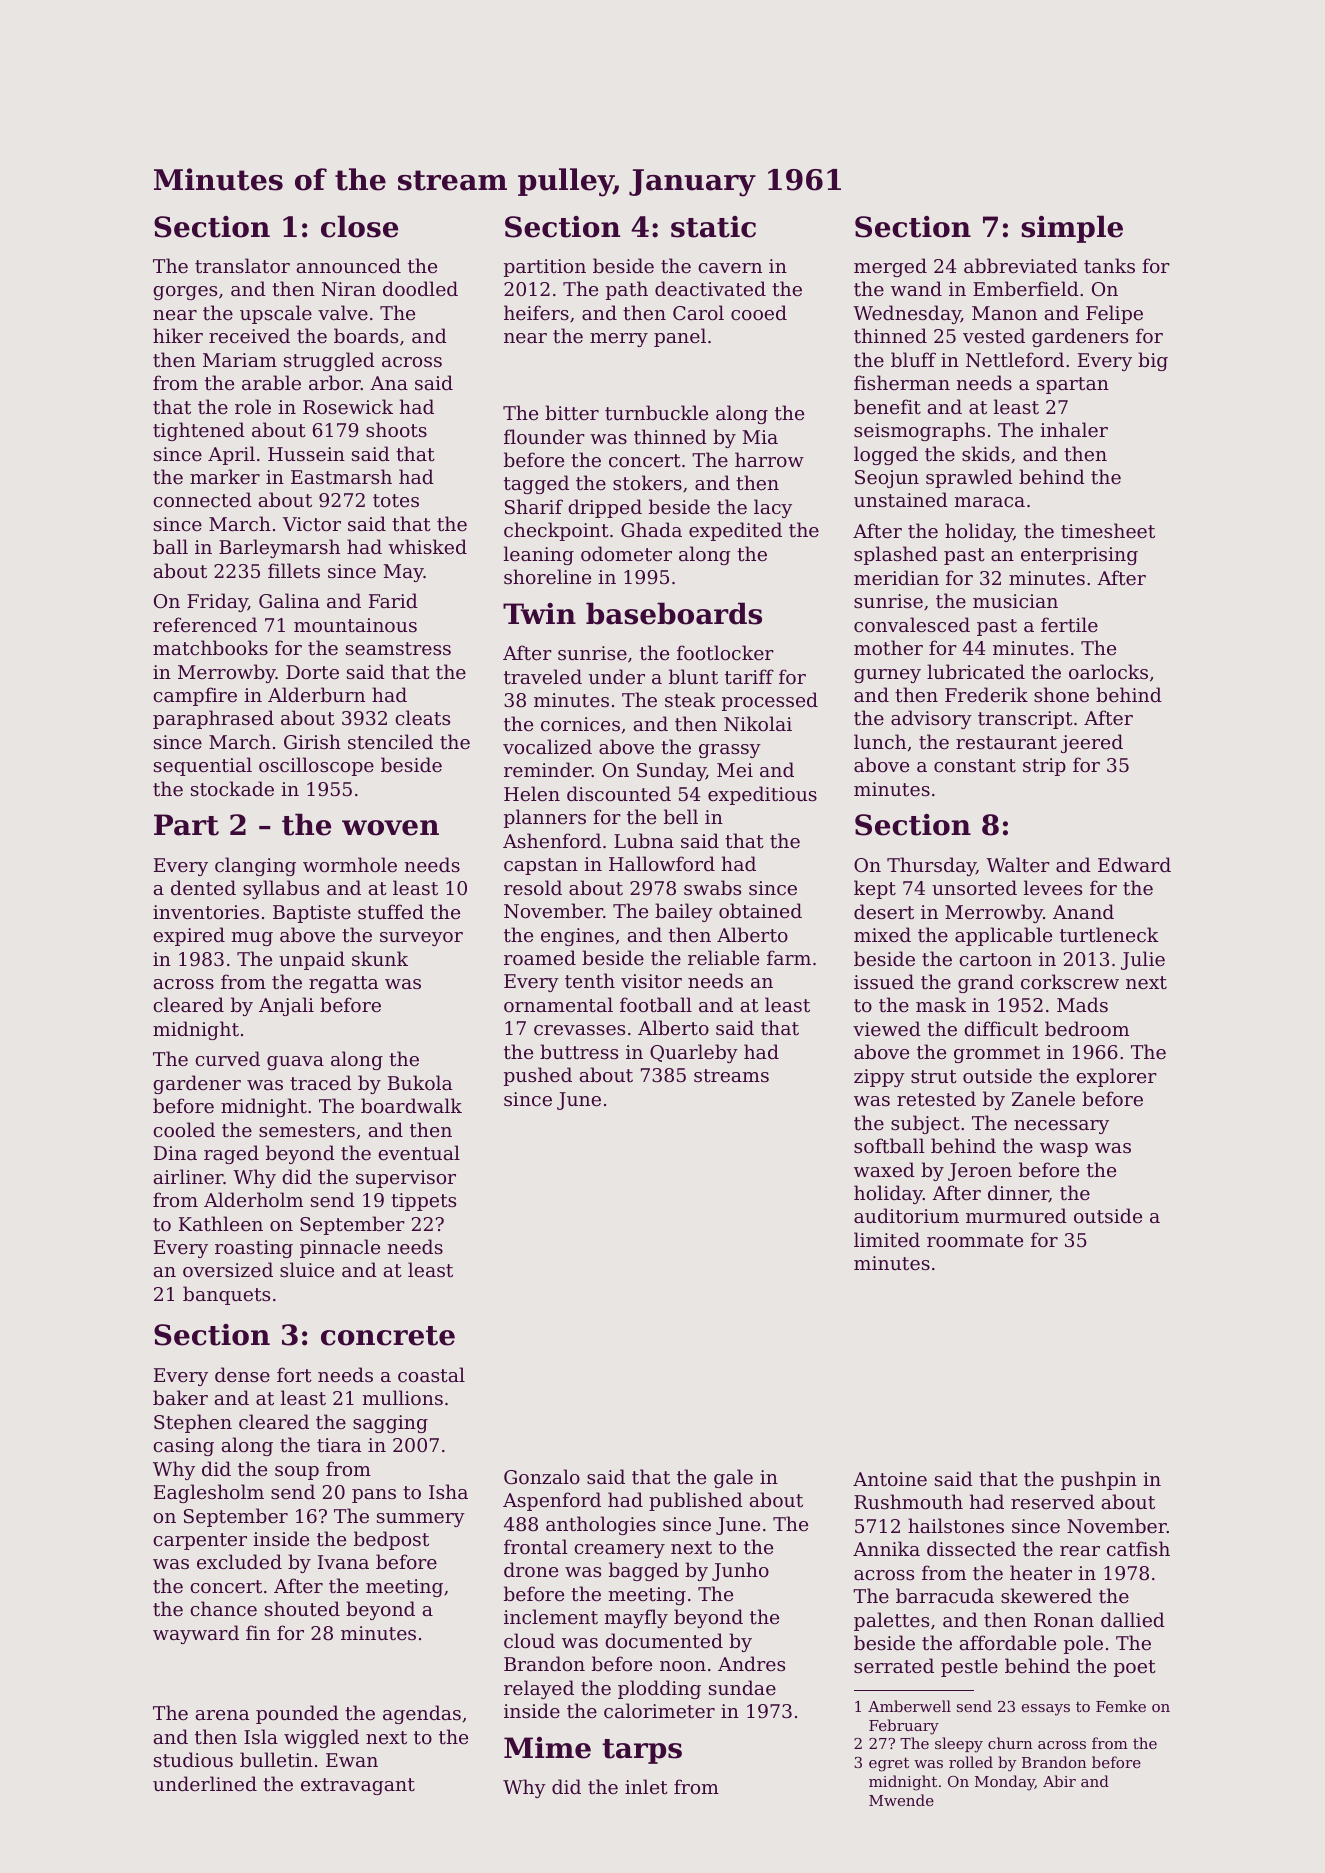 This screenshot has width=1325, height=1873. Describe the element at coordinates (1099, 1480) in the screenshot. I see `pushpin` at that location.
